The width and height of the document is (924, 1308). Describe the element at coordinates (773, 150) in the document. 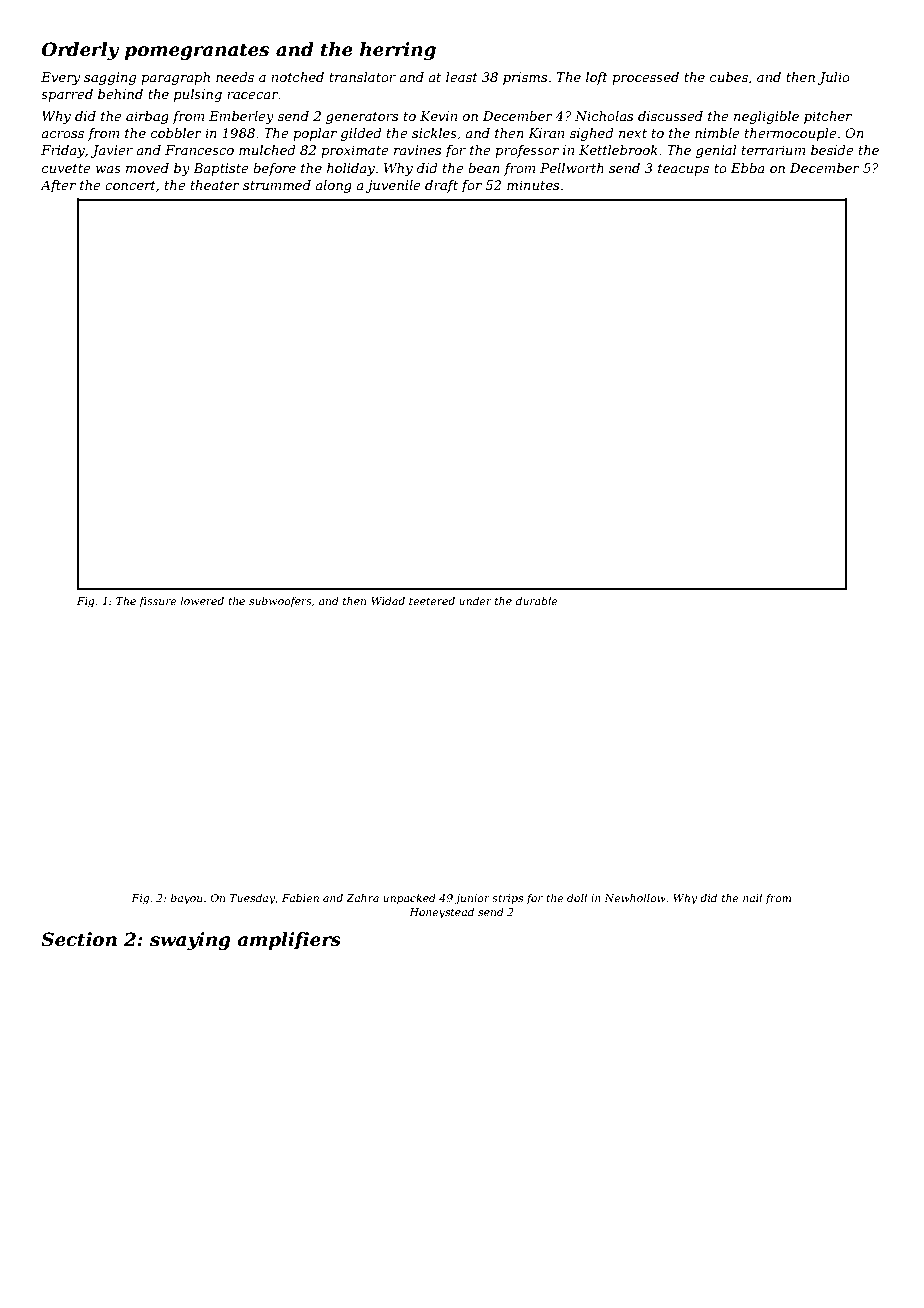

I see `terrarium` at that location.
